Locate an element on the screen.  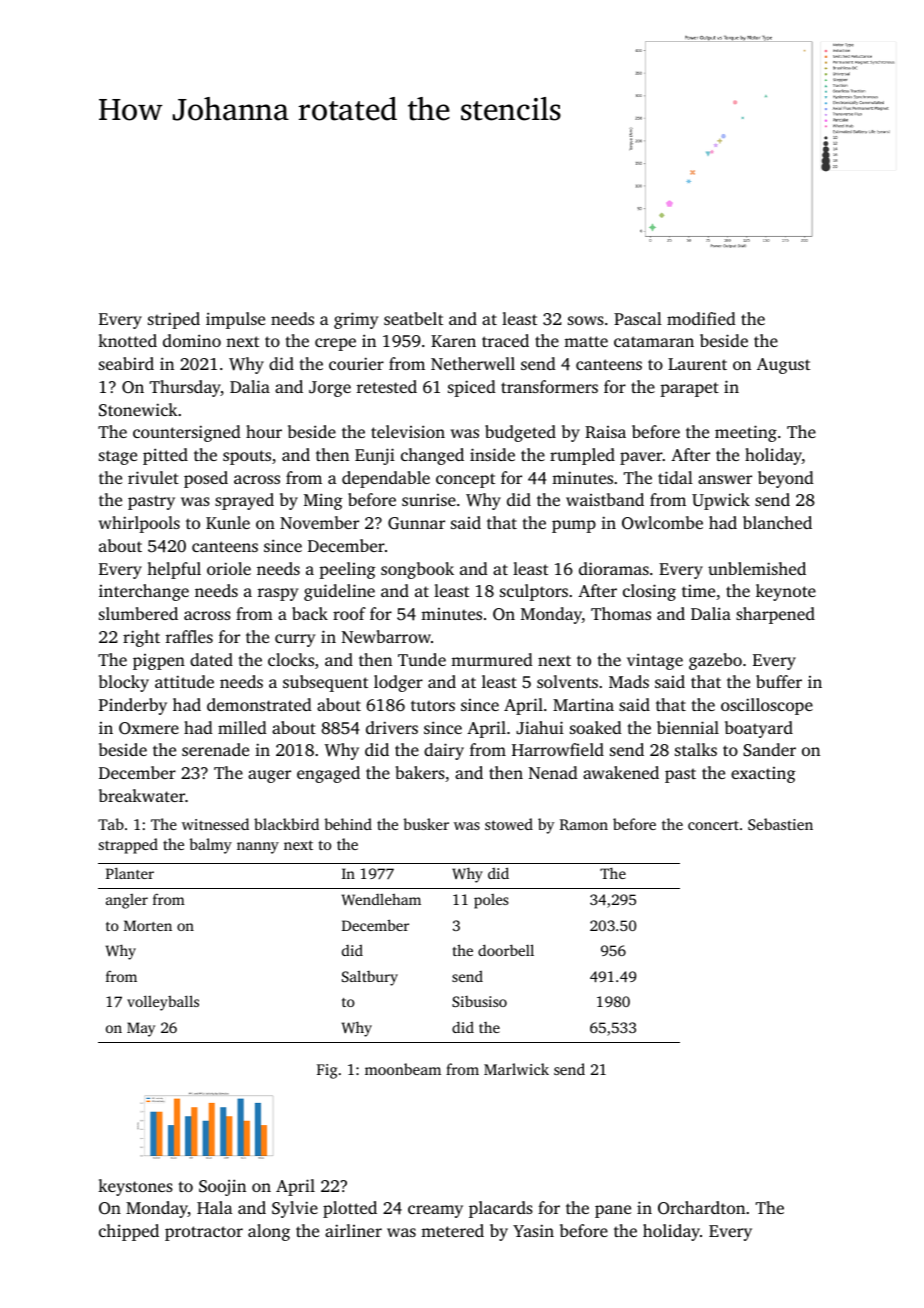
moonbeam is located at coordinates (403, 1069).
